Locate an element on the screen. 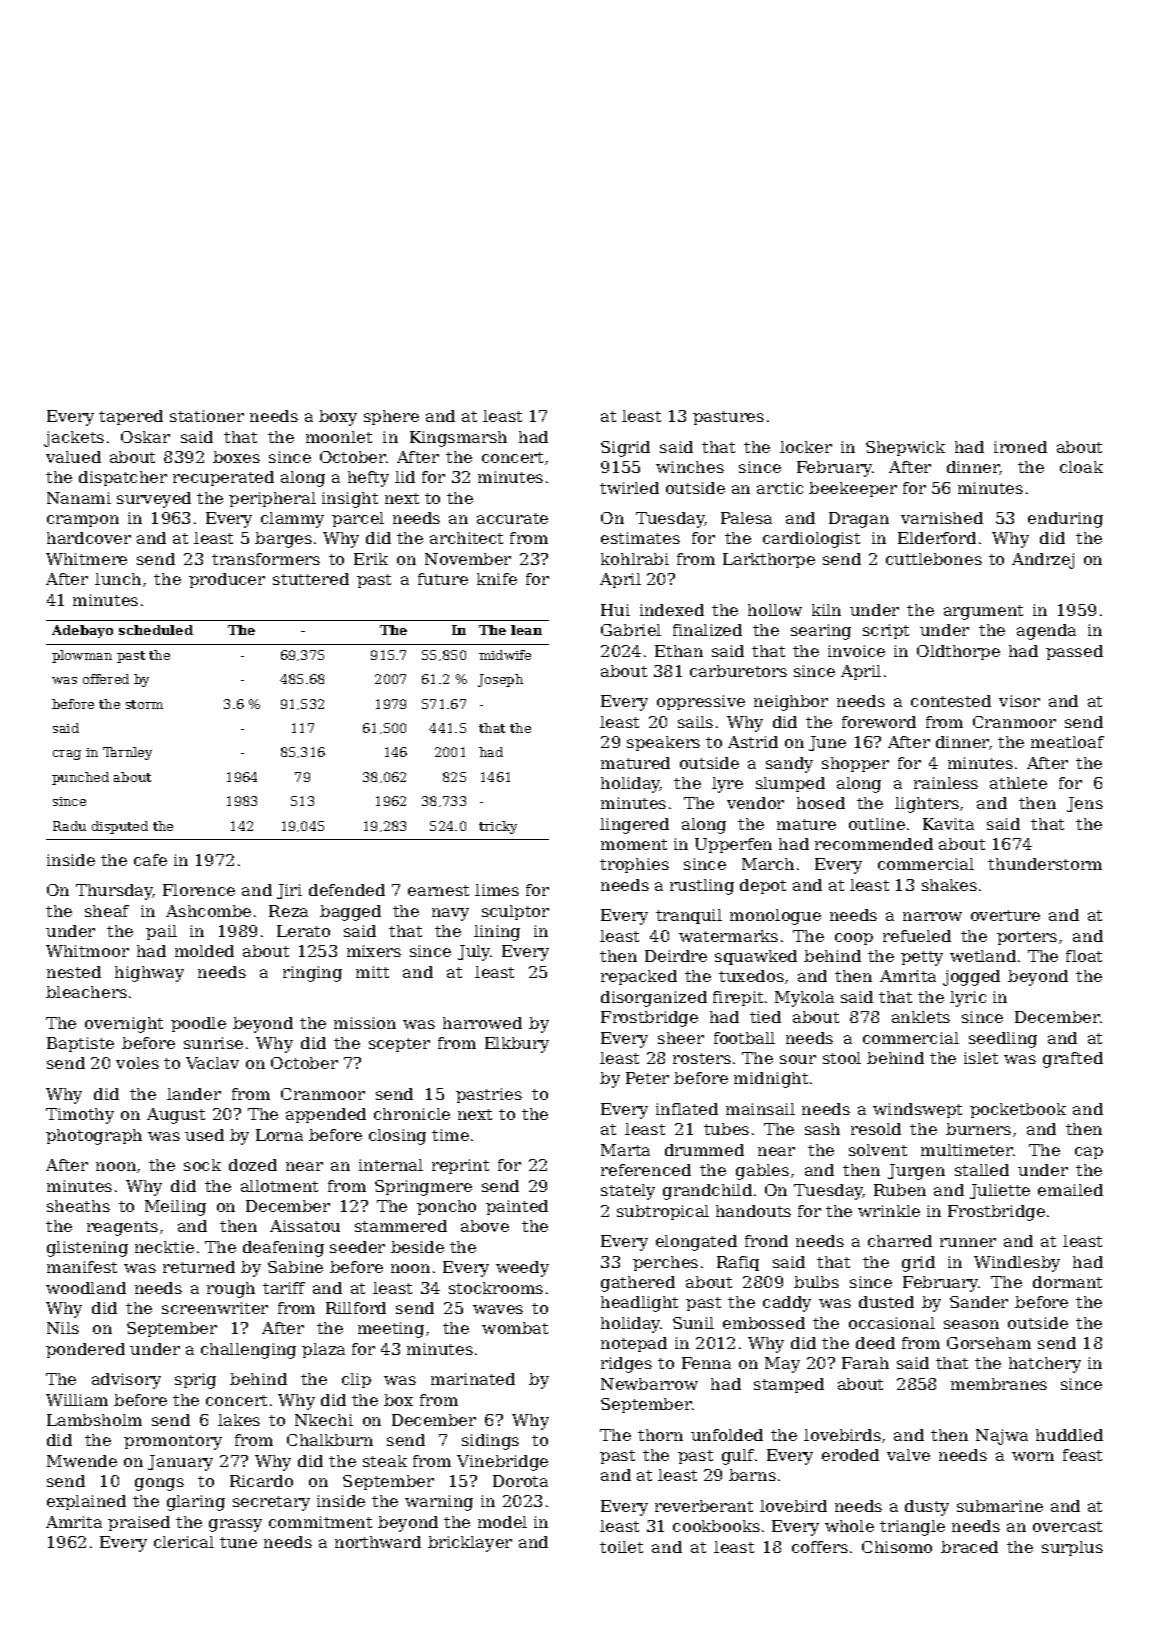 The height and width of the screenshot is (1627, 1150). moment is located at coordinates (634, 844).
